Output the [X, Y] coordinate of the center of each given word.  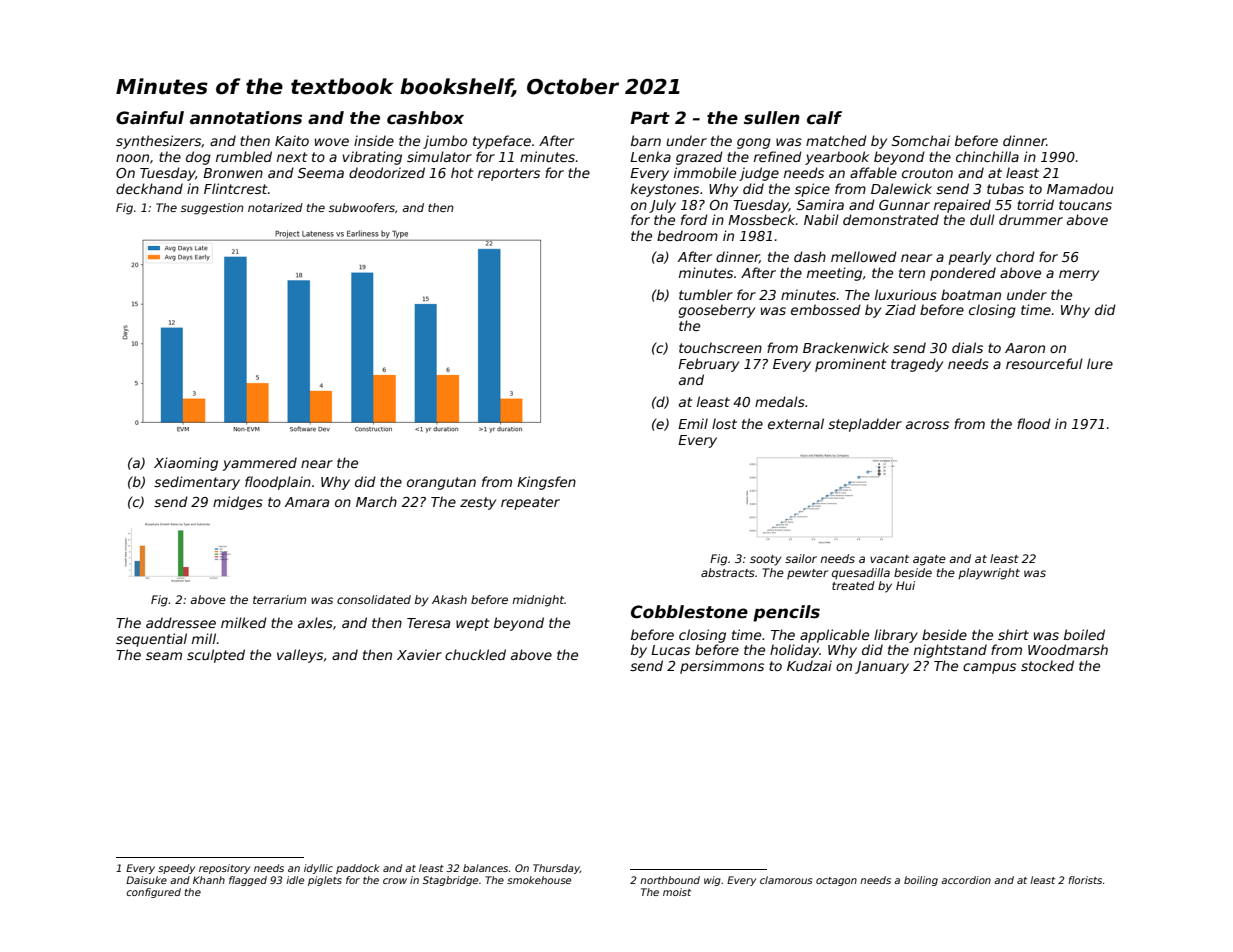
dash [810, 256]
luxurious [906, 294]
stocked [1047, 665]
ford [694, 219]
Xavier [419, 654]
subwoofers [362, 207]
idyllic [318, 869]
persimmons [722, 667]
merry [1079, 275]
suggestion [212, 209]
